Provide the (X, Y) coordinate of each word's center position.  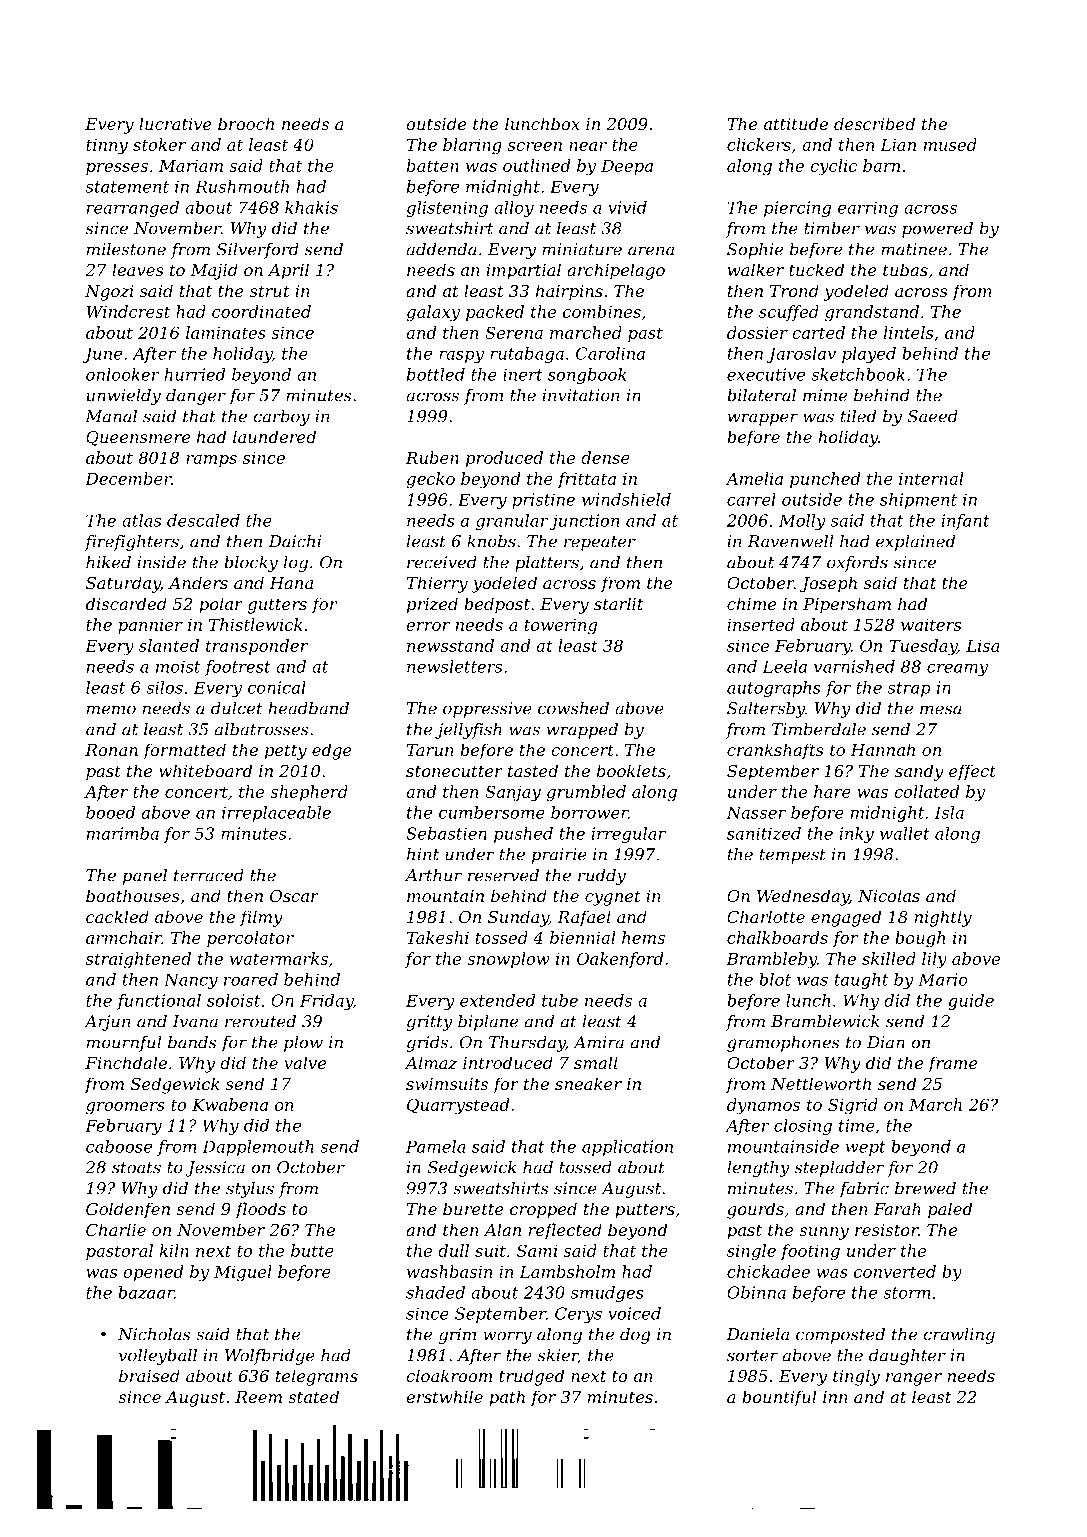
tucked (816, 269)
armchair (124, 937)
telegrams (317, 1377)
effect (972, 772)
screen (535, 146)
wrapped (582, 731)
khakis (311, 207)
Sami (537, 1250)
